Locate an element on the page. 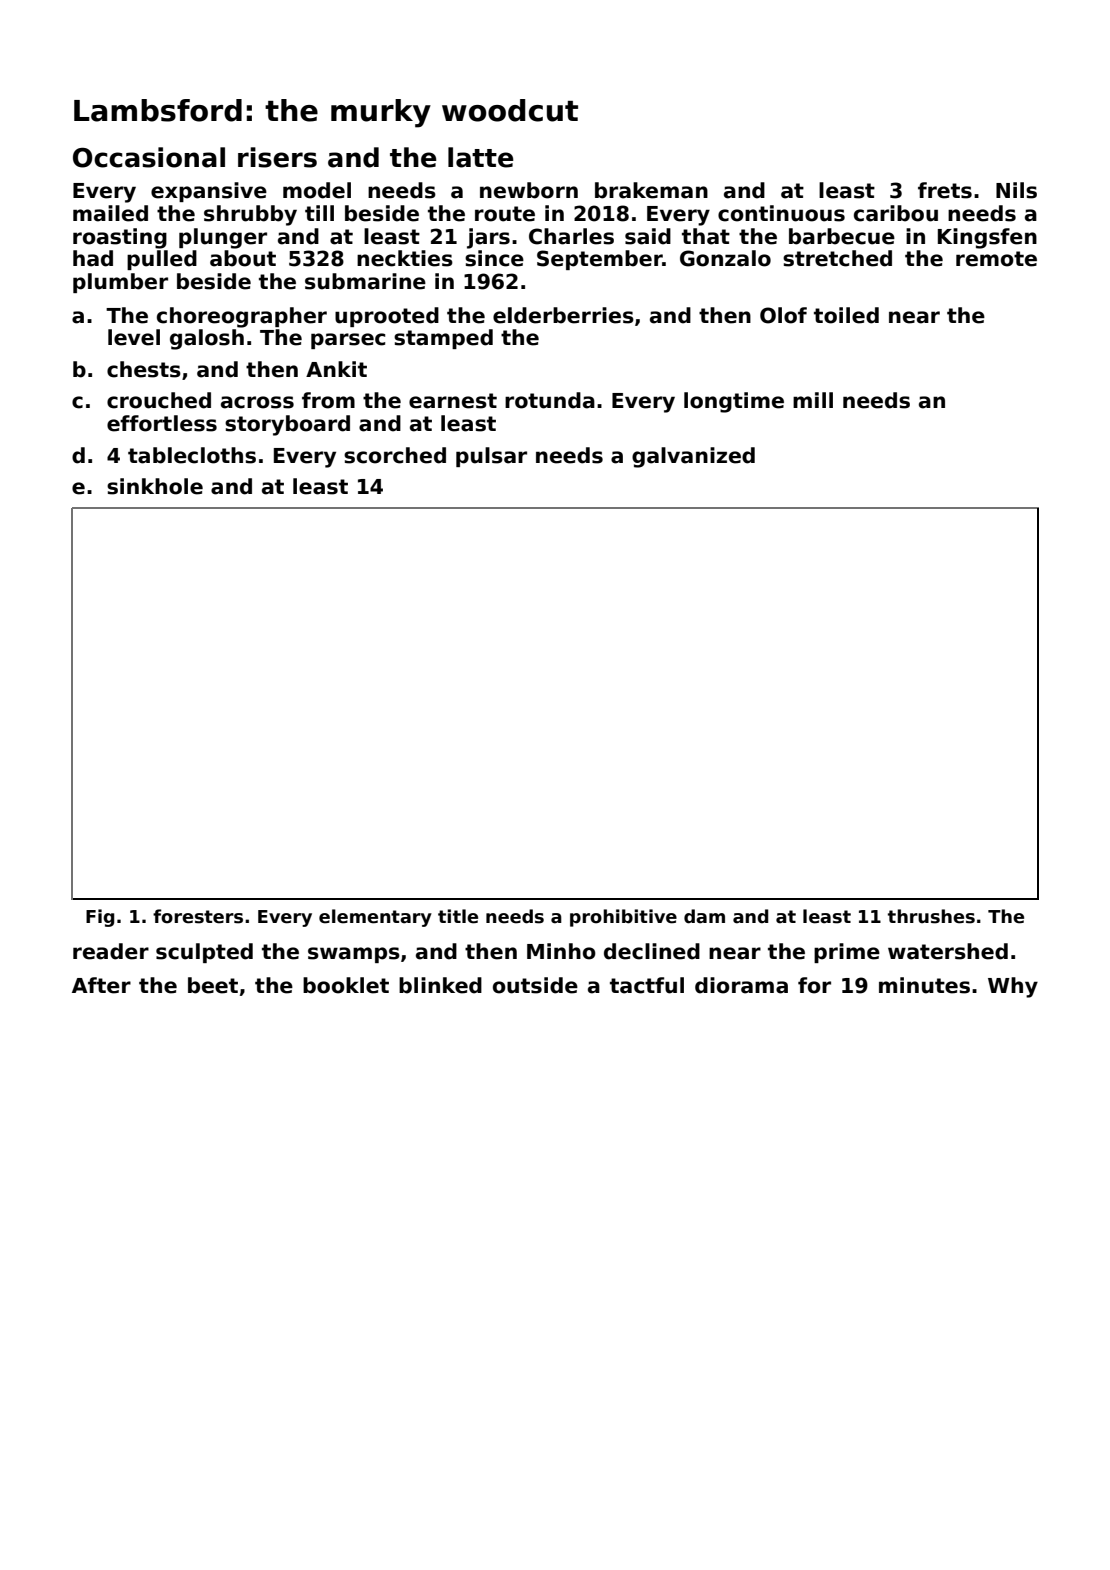 This page has width=1110, height=1570. dam is located at coordinates (704, 916).
